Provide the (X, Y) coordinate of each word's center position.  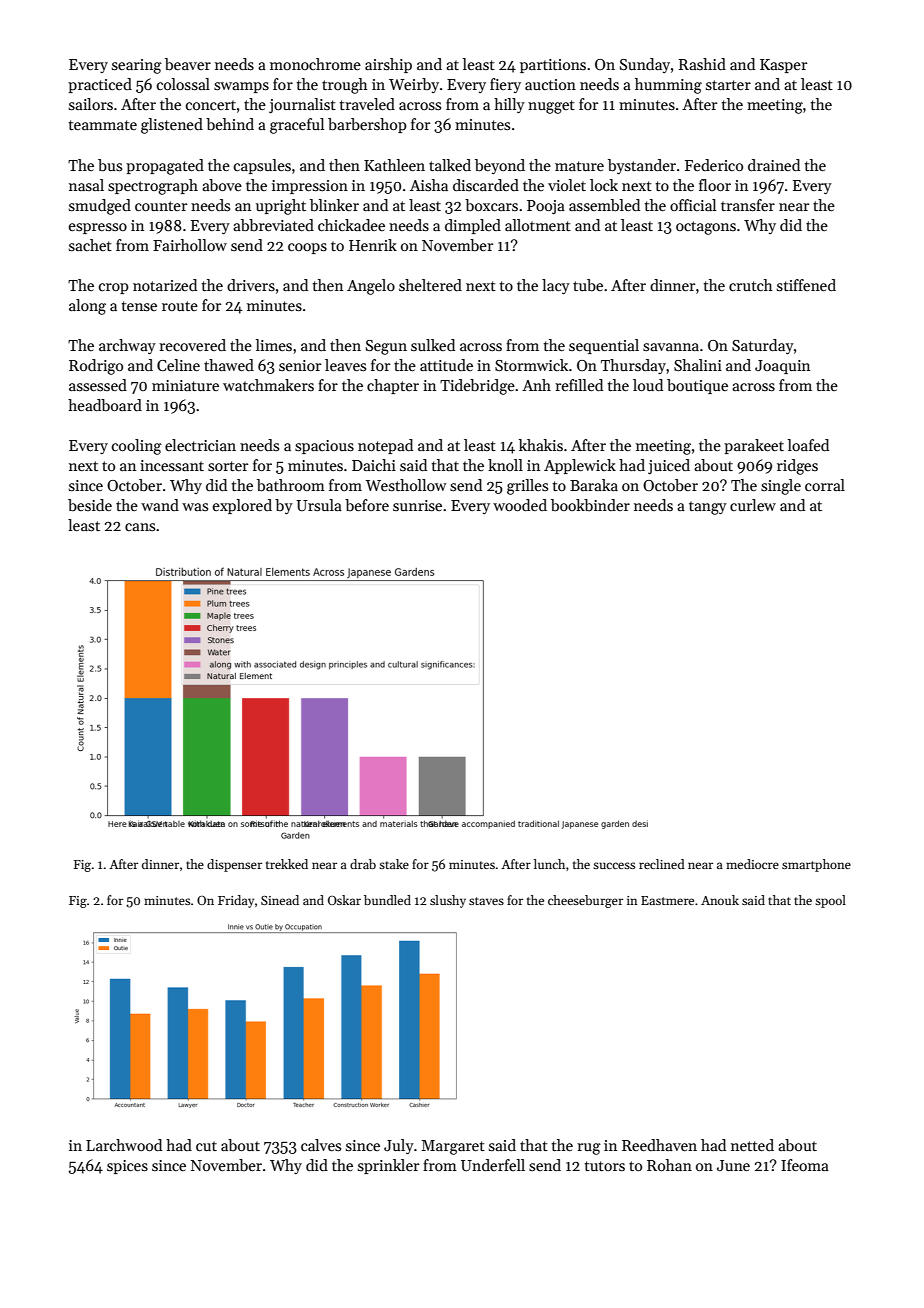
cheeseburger (585, 901)
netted (752, 1145)
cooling (137, 447)
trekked (287, 864)
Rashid (702, 64)
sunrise (417, 505)
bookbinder (590, 505)
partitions (553, 66)
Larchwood (124, 1145)
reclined (662, 864)
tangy (708, 508)
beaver (188, 64)
